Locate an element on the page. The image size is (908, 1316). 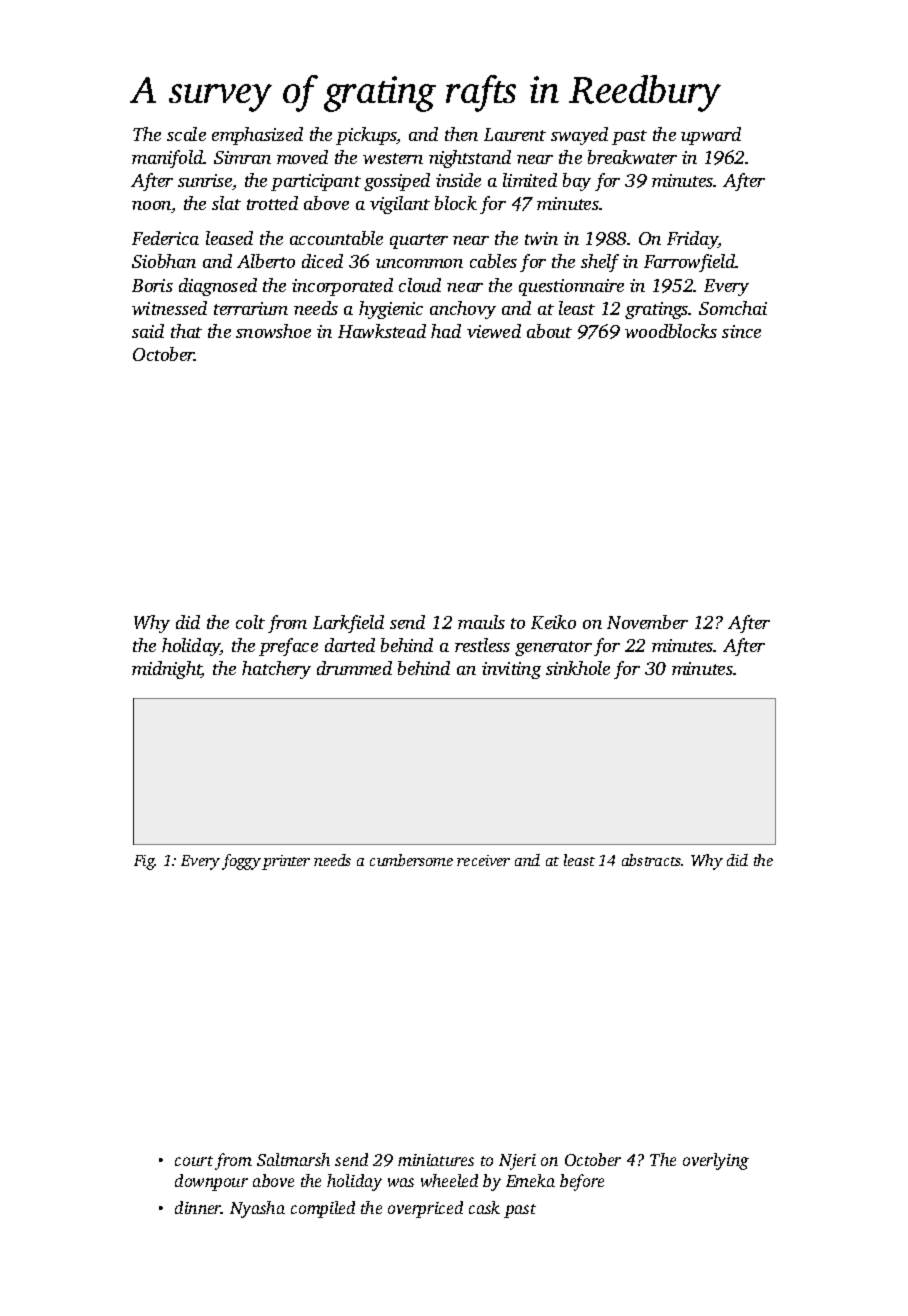
overlying is located at coordinates (716, 1161).
